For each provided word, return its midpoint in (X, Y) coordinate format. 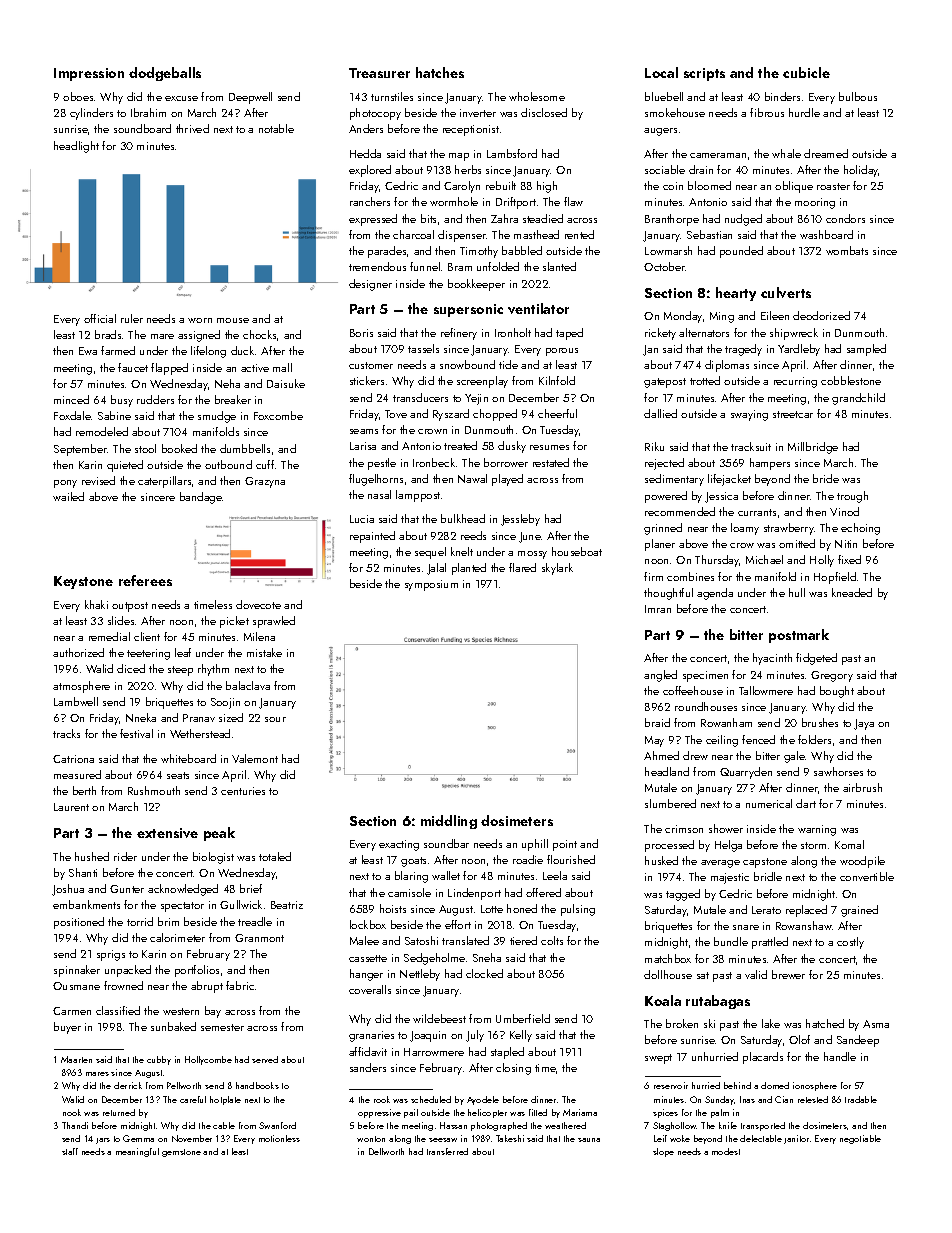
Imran (658, 609)
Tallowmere (766, 690)
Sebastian (709, 234)
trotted (705, 380)
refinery (459, 334)
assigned (199, 336)
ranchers (370, 201)
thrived (192, 128)
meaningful (137, 1152)
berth (84, 790)
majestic (730, 878)
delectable (761, 1138)
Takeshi (510, 1138)
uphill (535, 845)
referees (145, 580)
